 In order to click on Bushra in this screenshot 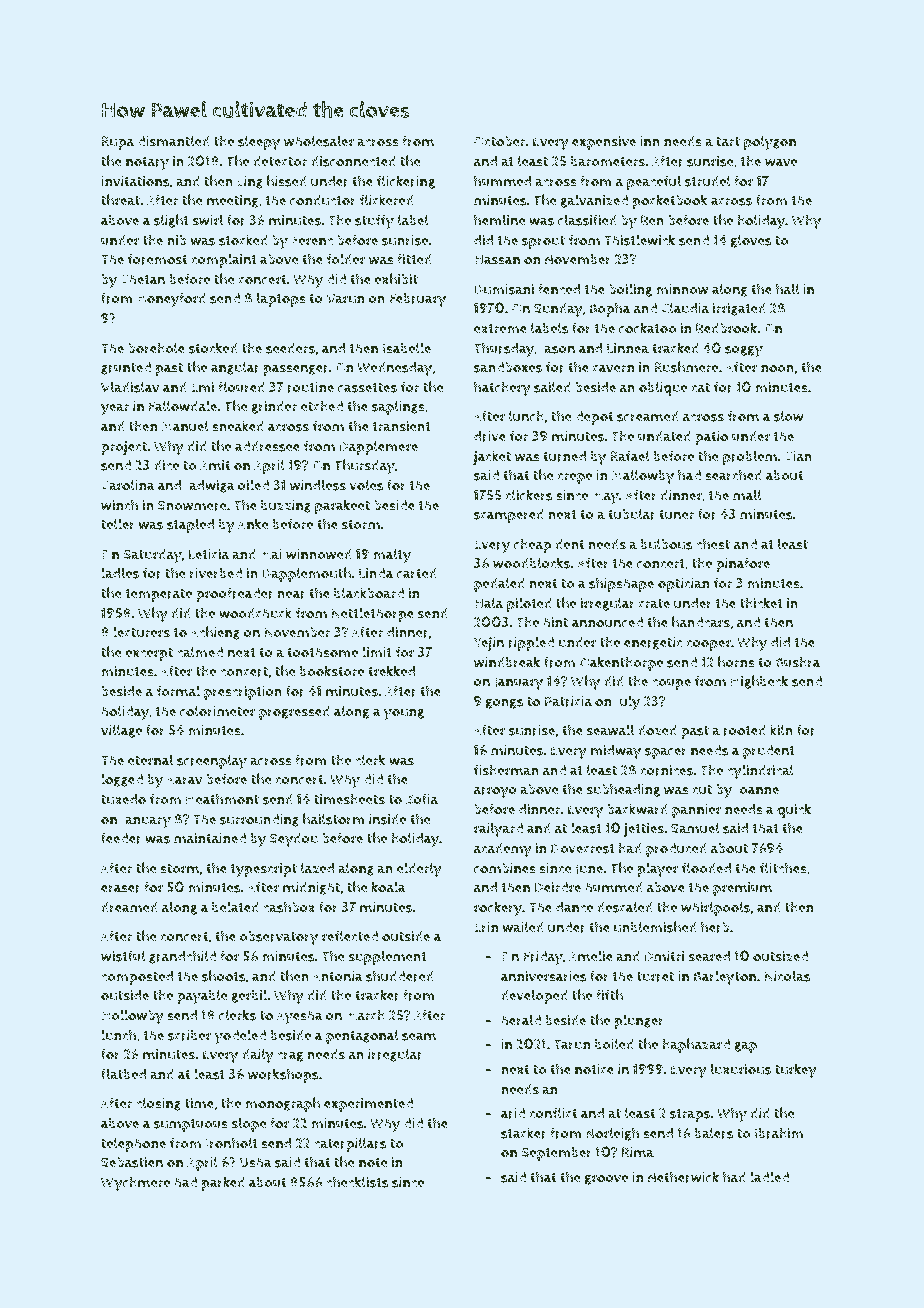, I will do `click(798, 662)`.
